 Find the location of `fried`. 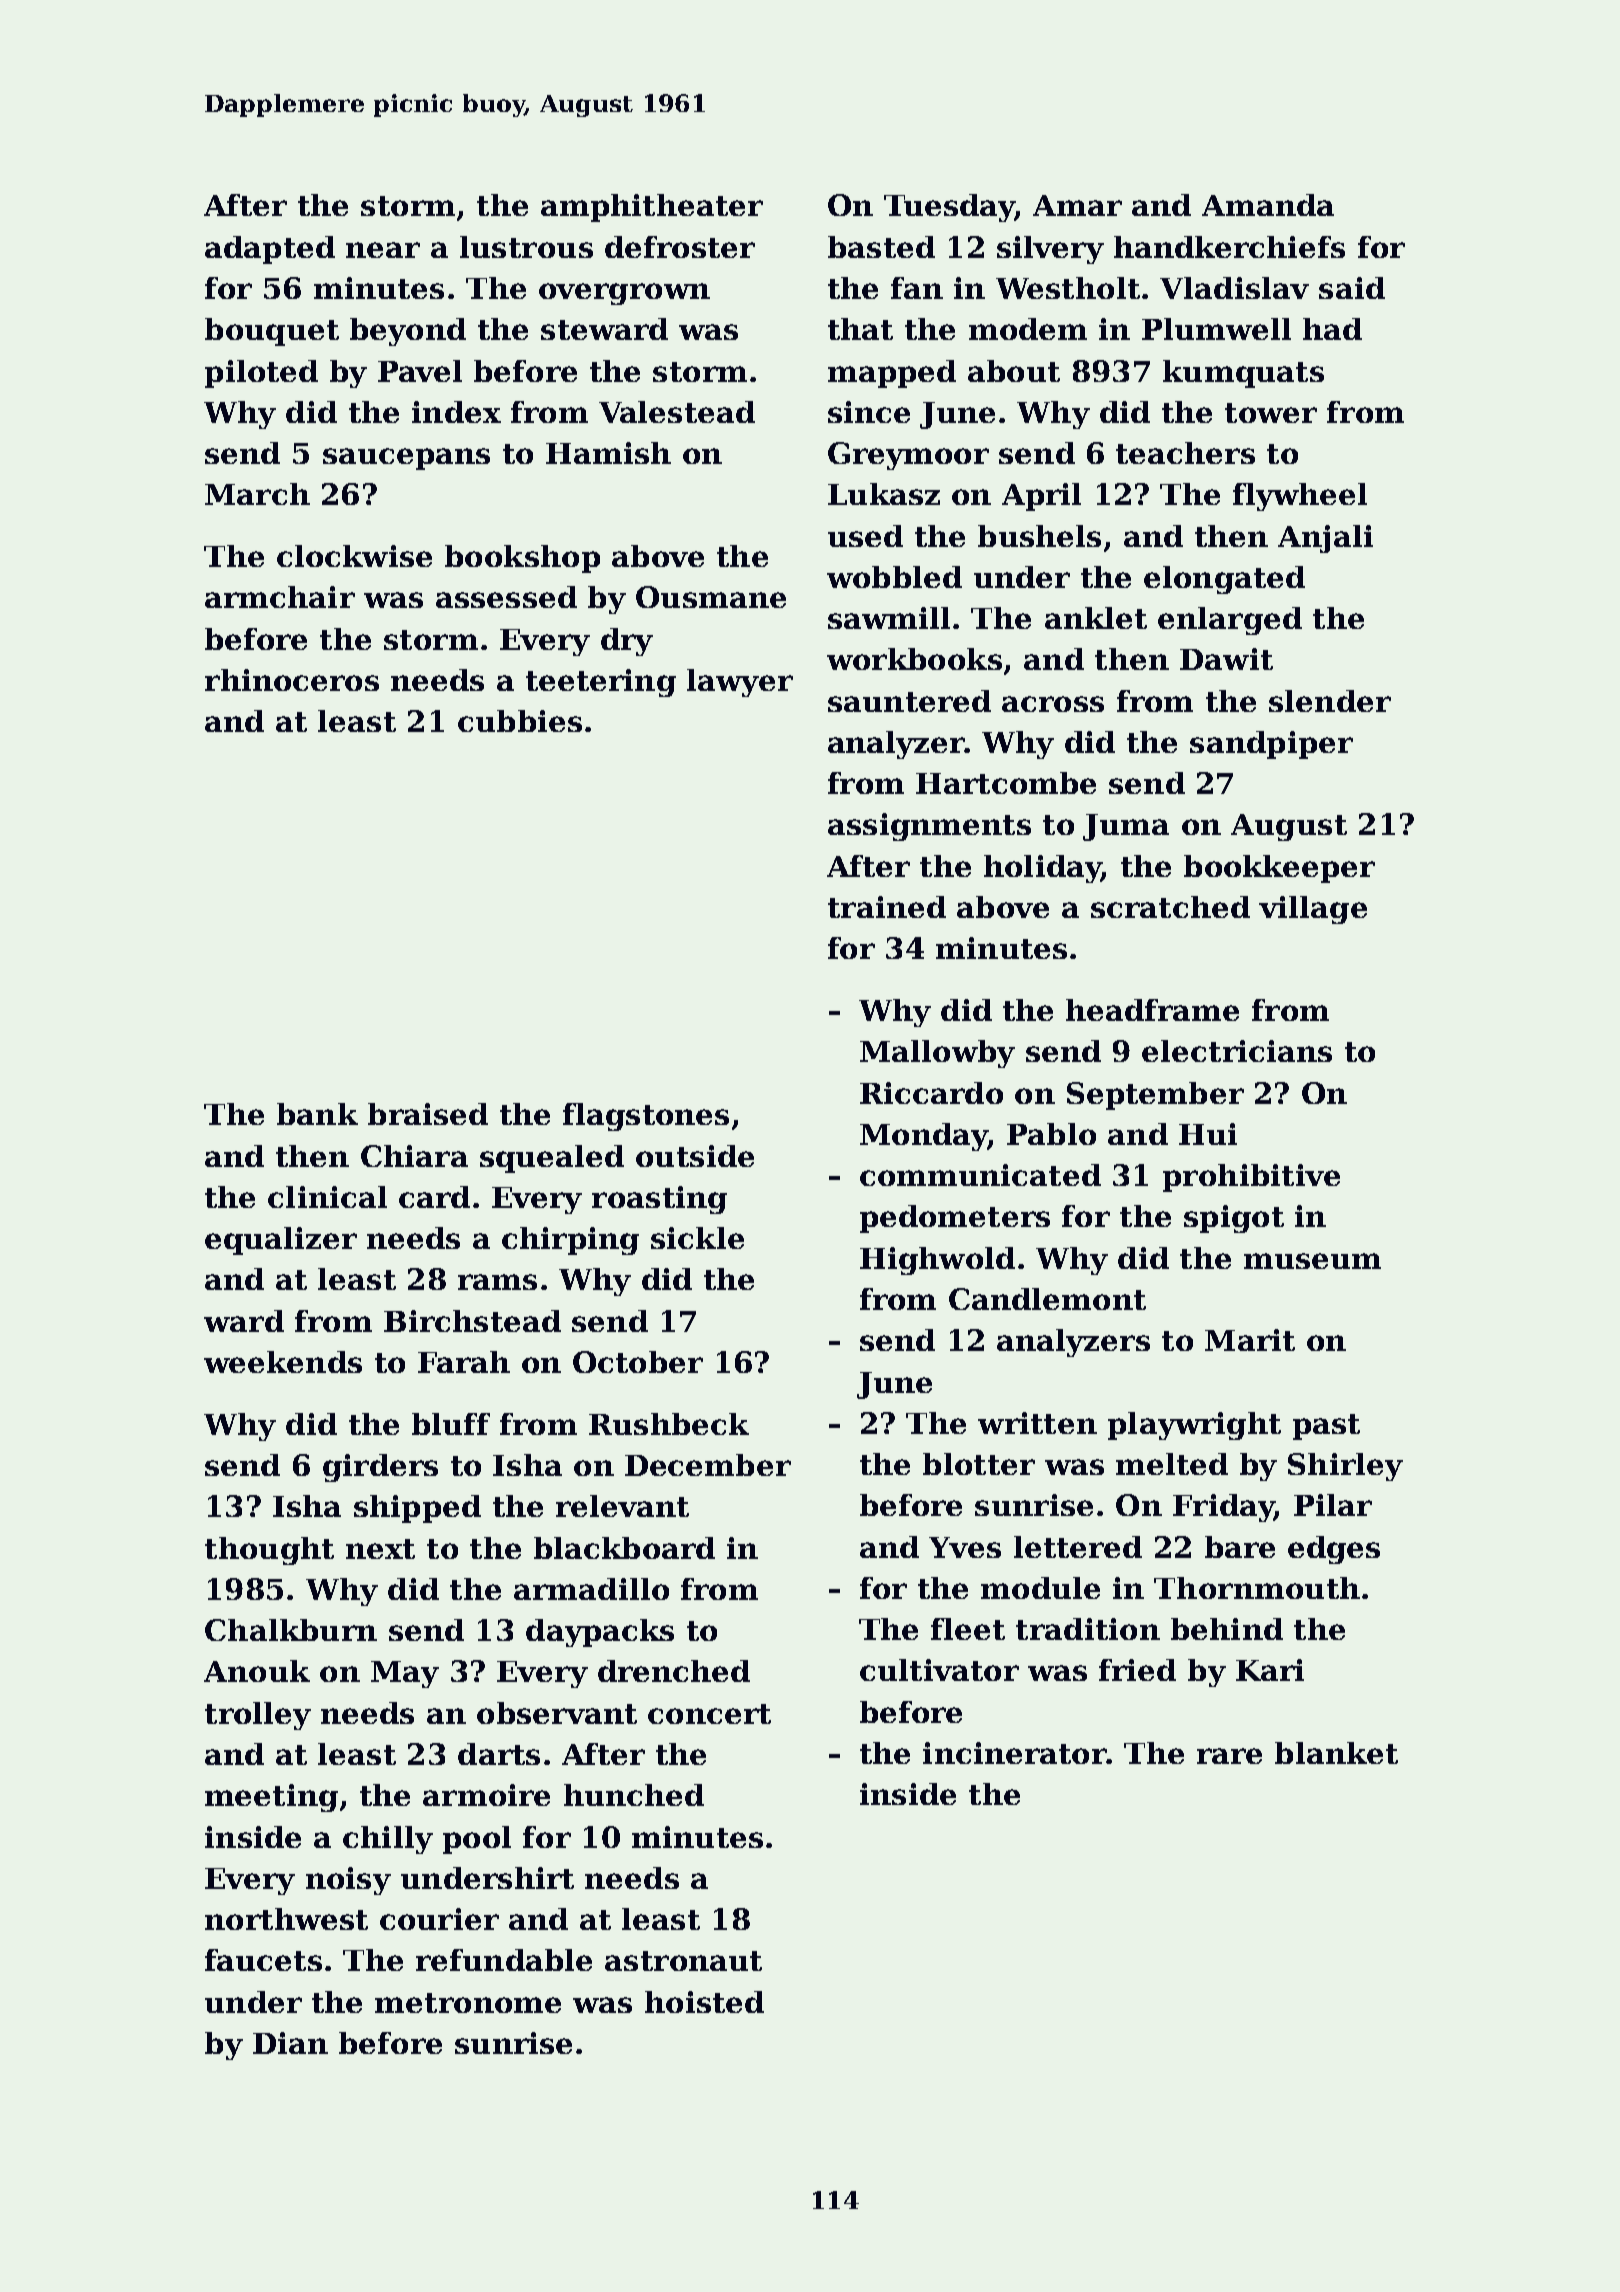

fried is located at coordinates (1137, 1670).
